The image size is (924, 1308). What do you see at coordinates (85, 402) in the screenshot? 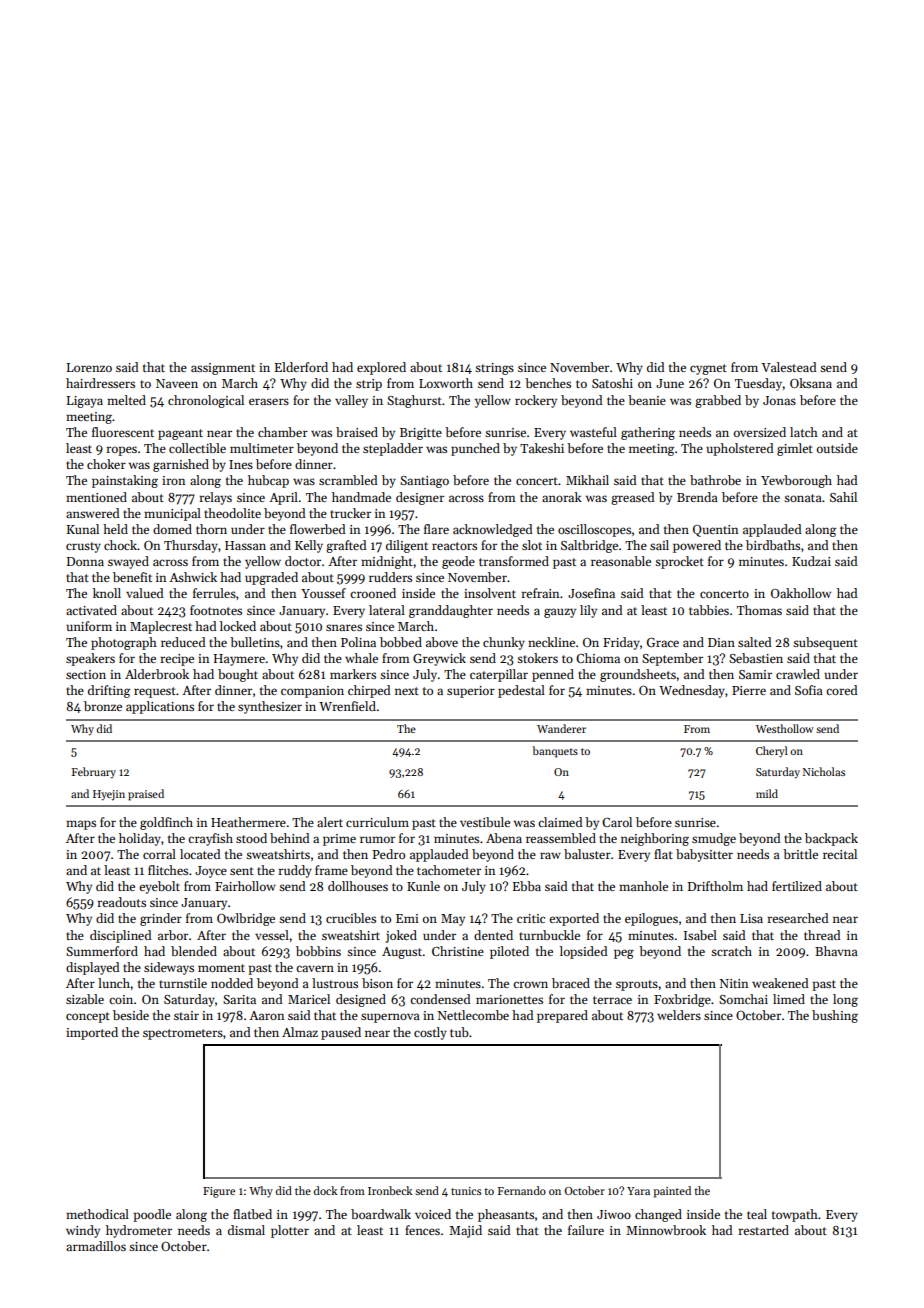
I see `Ligaya` at bounding box center [85, 402].
